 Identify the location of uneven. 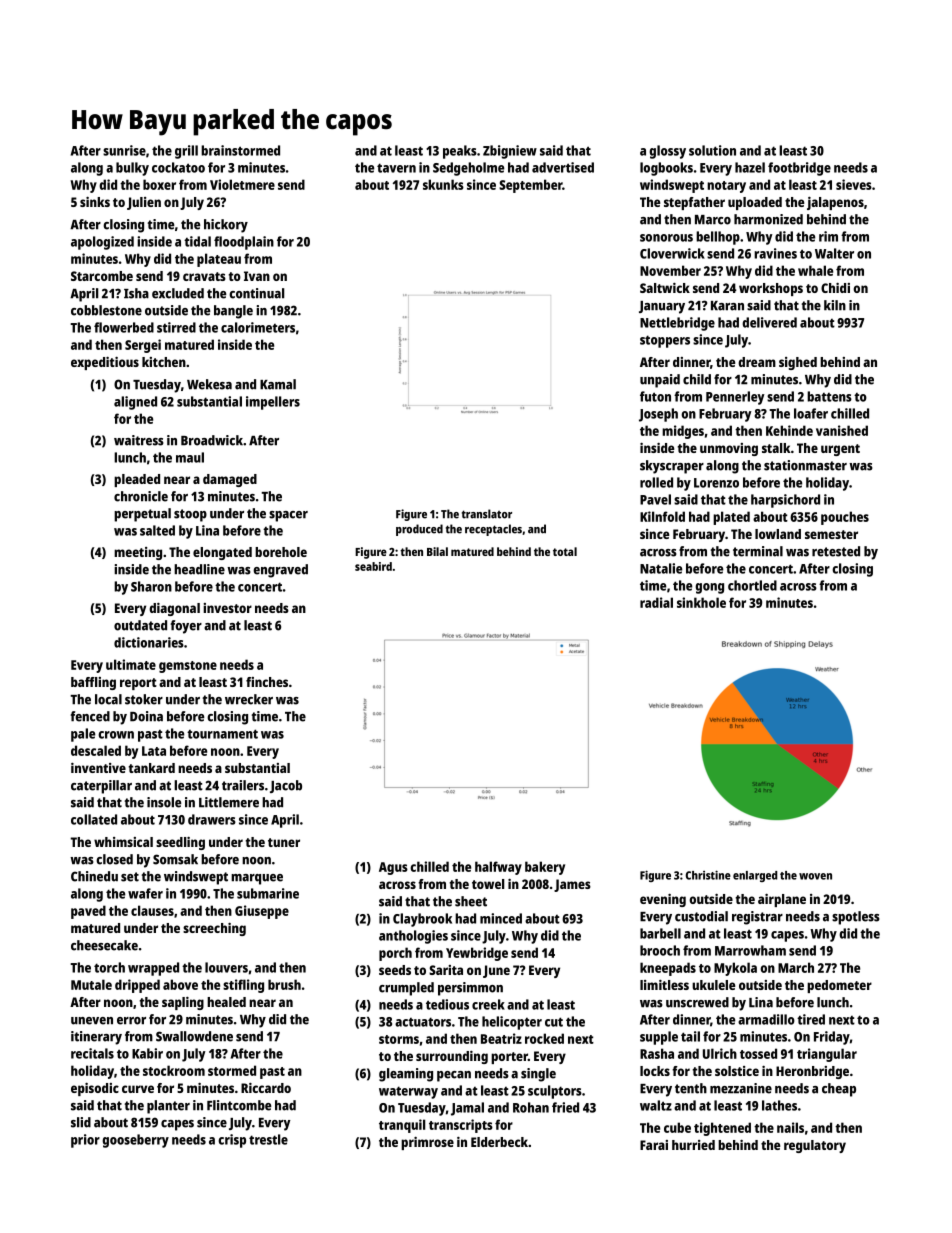
(92, 1021).
